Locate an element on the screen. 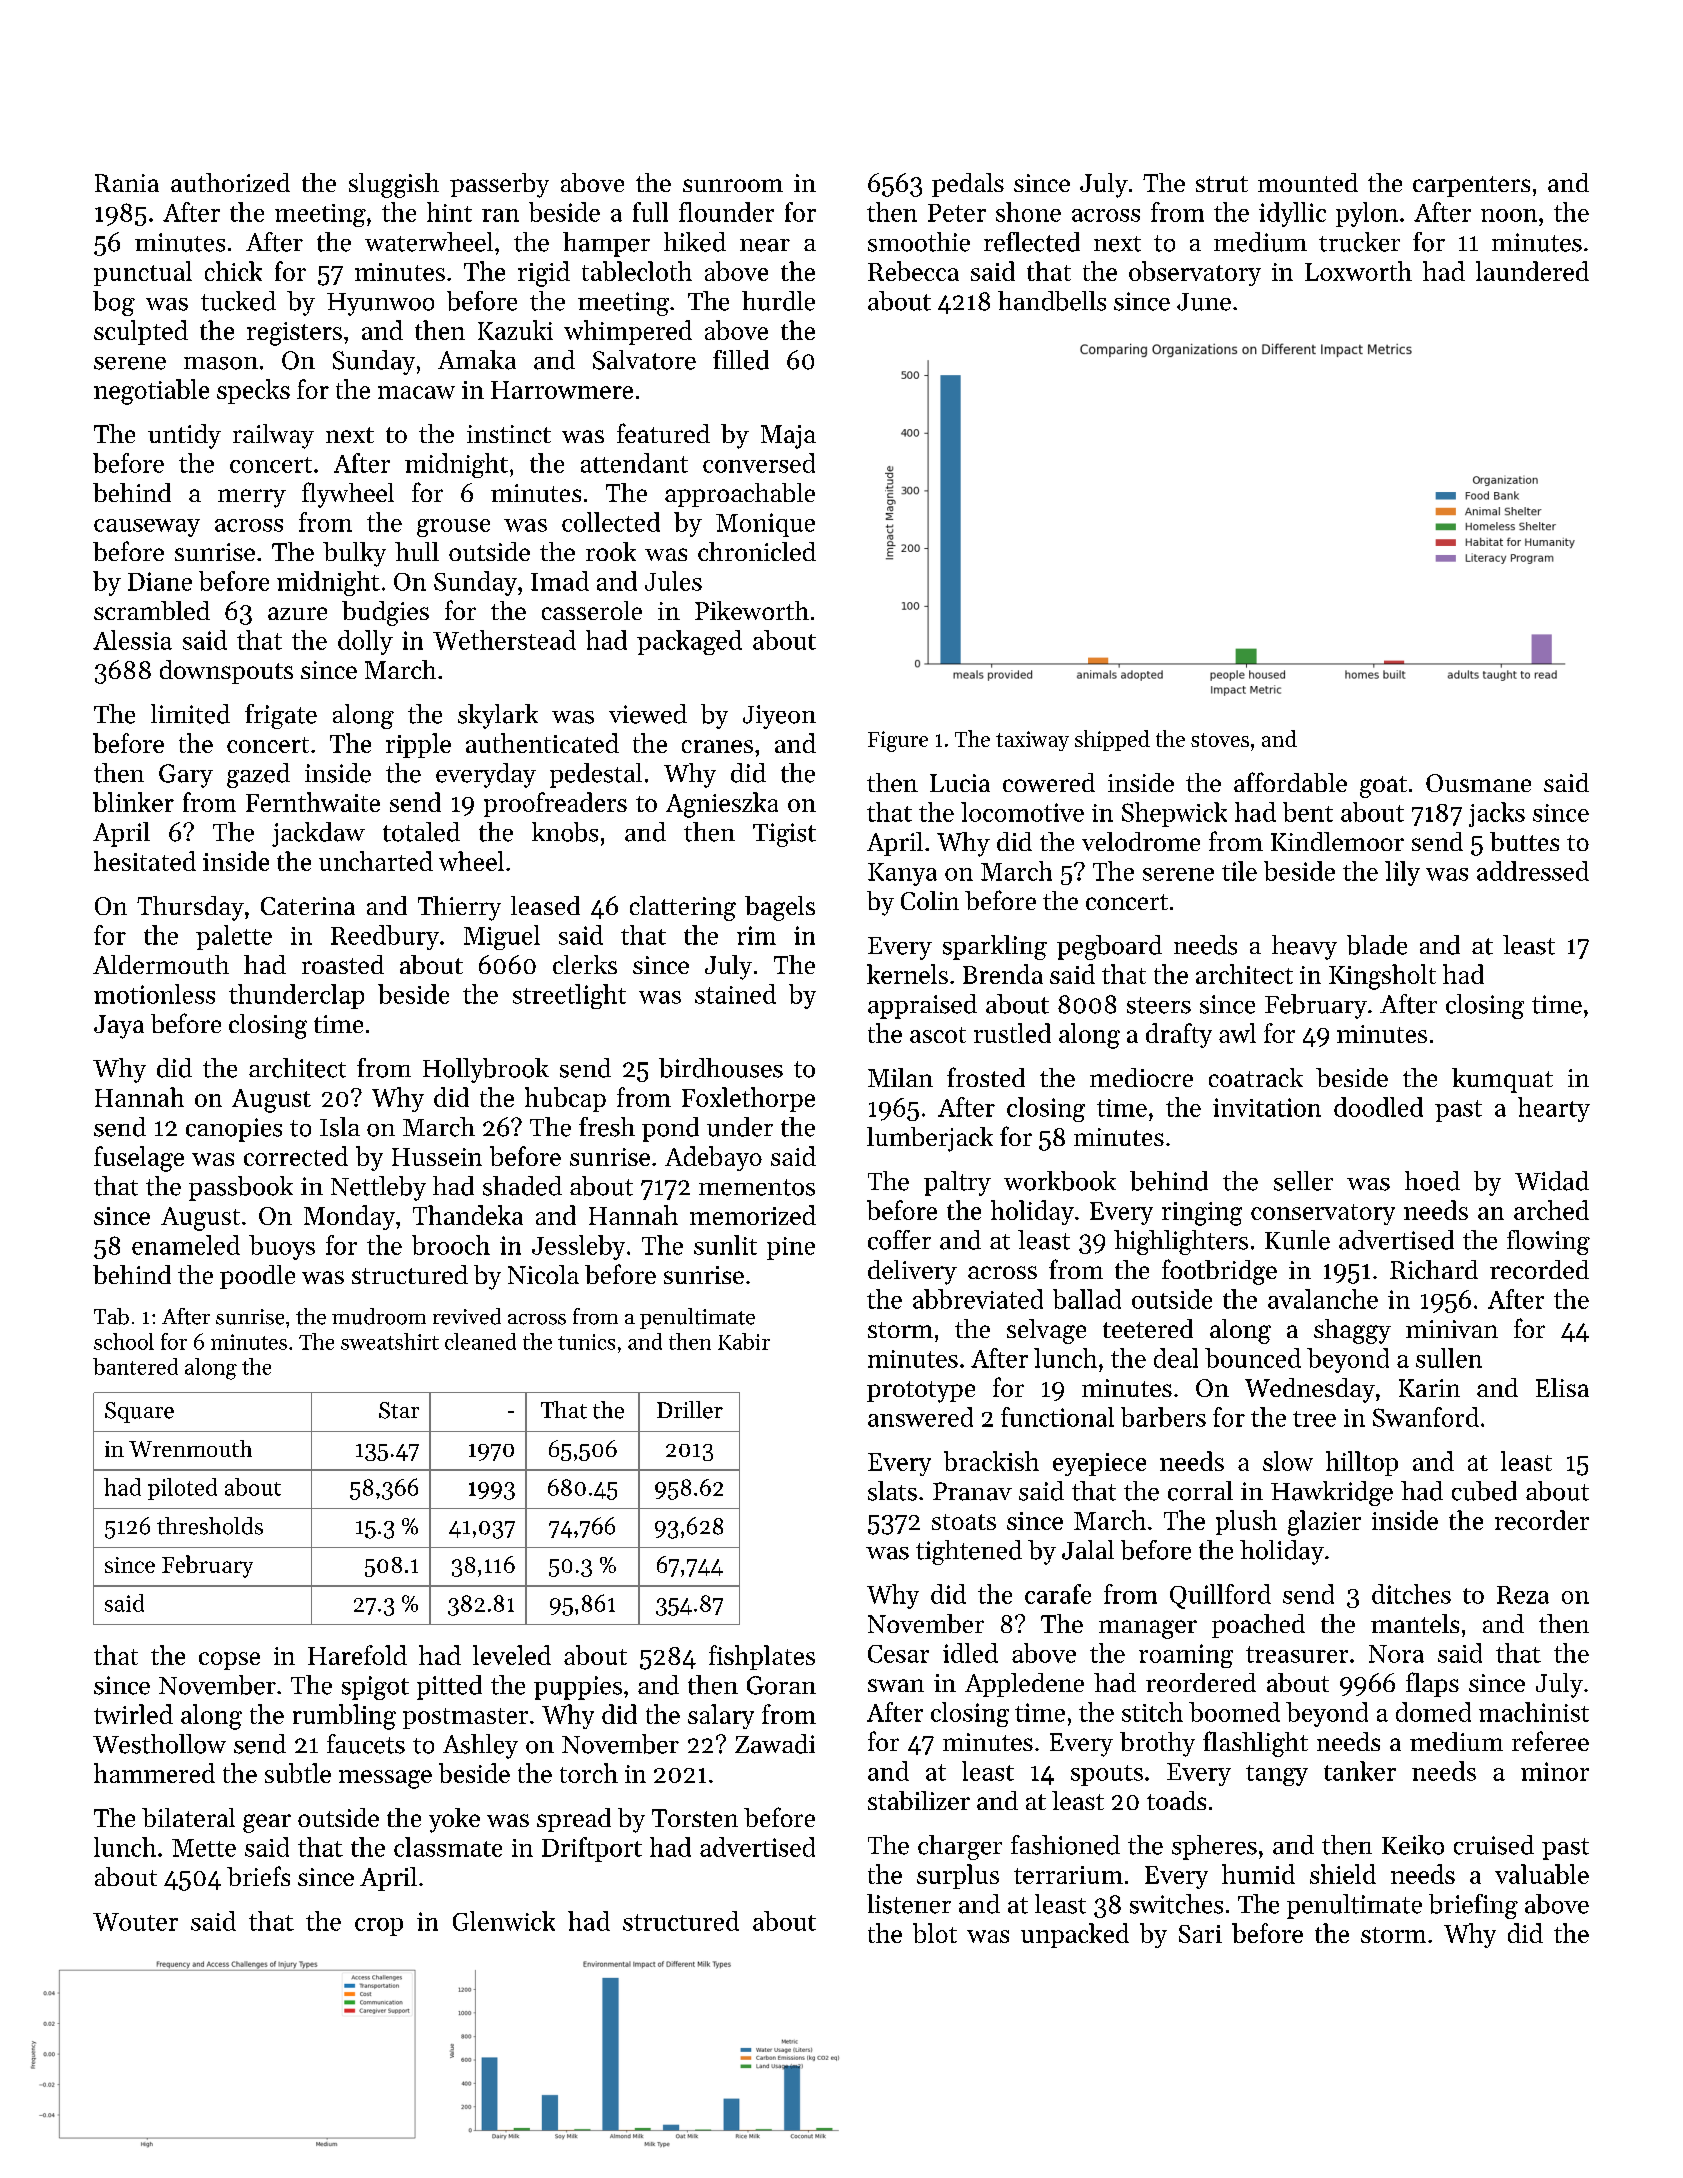 Image resolution: width=1683 pixels, height=2178 pixels. tile is located at coordinates (1239, 871).
